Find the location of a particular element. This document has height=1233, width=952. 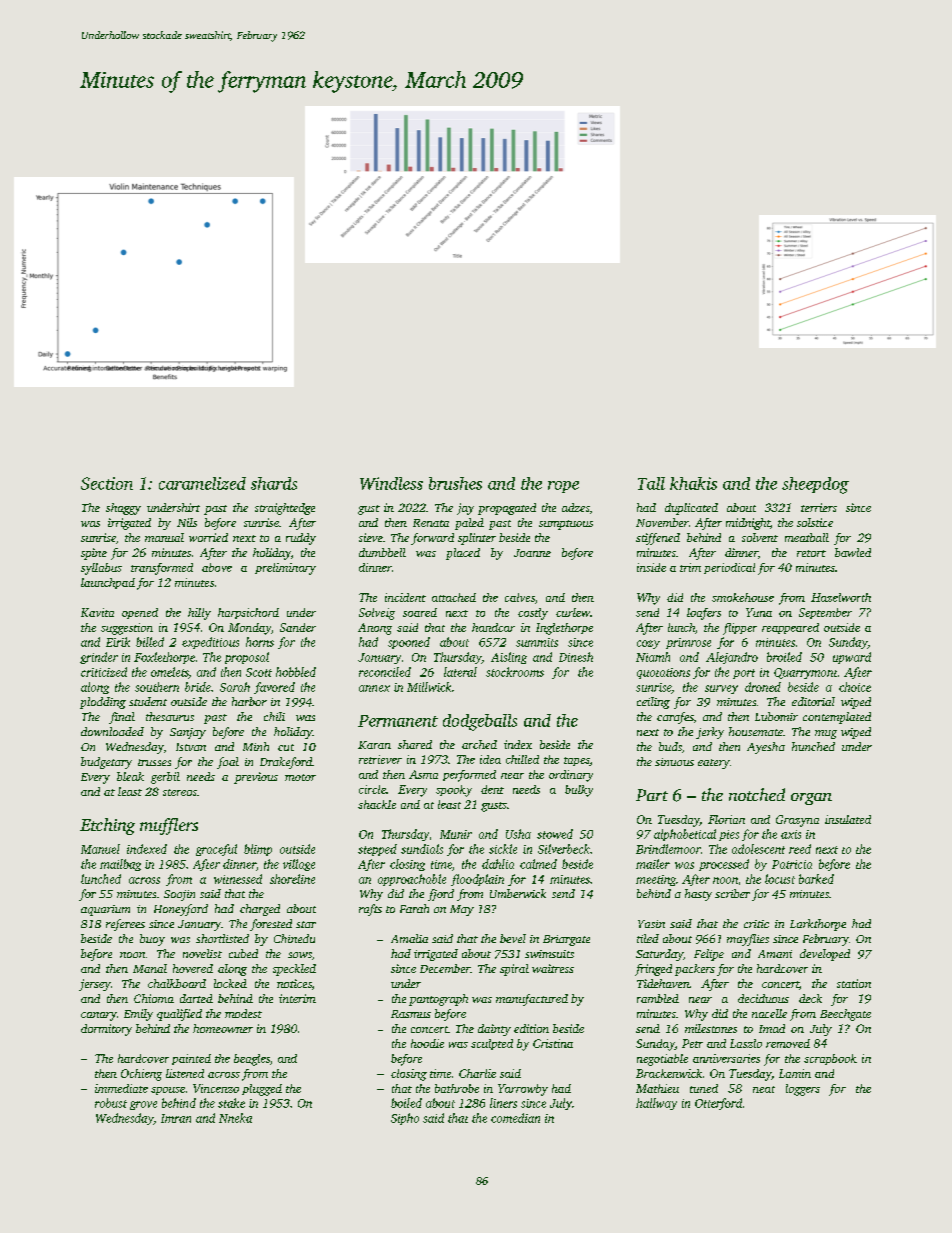

barked is located at coordinates (816, 879).
